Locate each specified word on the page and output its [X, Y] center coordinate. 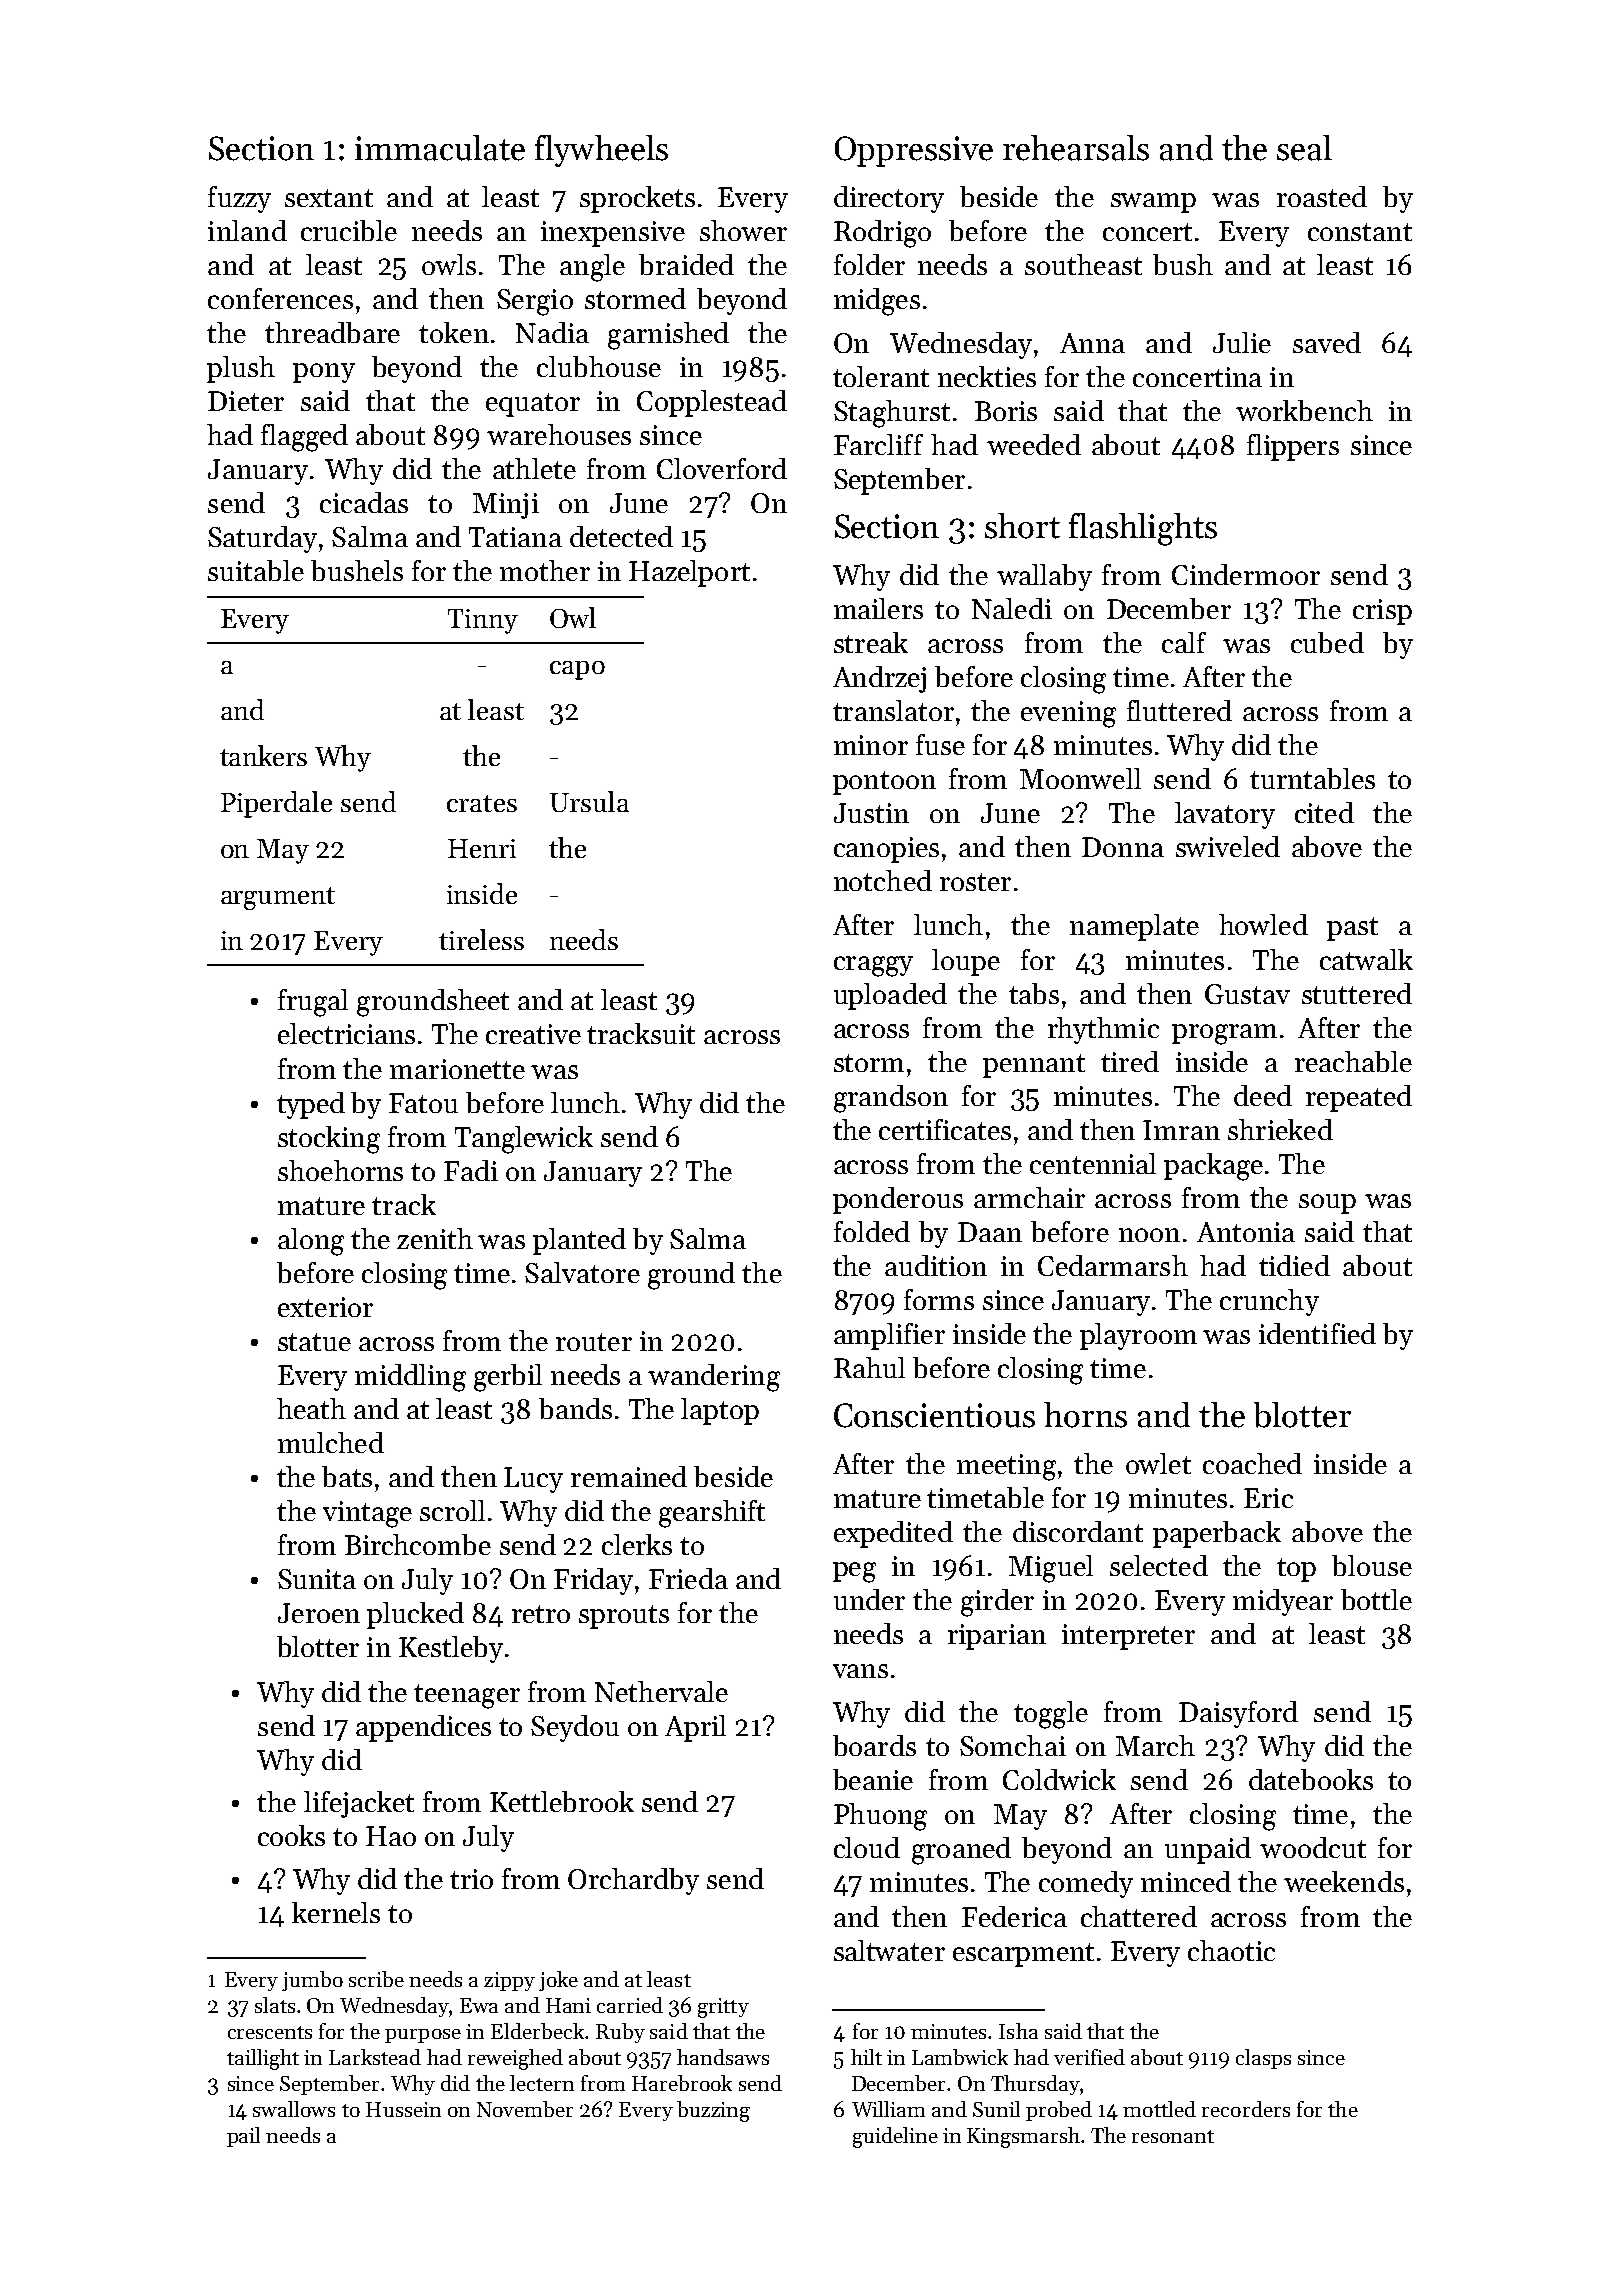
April [695, 1728]
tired [1130, 1061]
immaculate [440, 148]
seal [1304, 148]
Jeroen [319, 1613]
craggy [873, 966]
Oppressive [914, 151]
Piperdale [276, 804]
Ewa [479, 2005]
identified [1317, 1333]
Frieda [688, 1578]
